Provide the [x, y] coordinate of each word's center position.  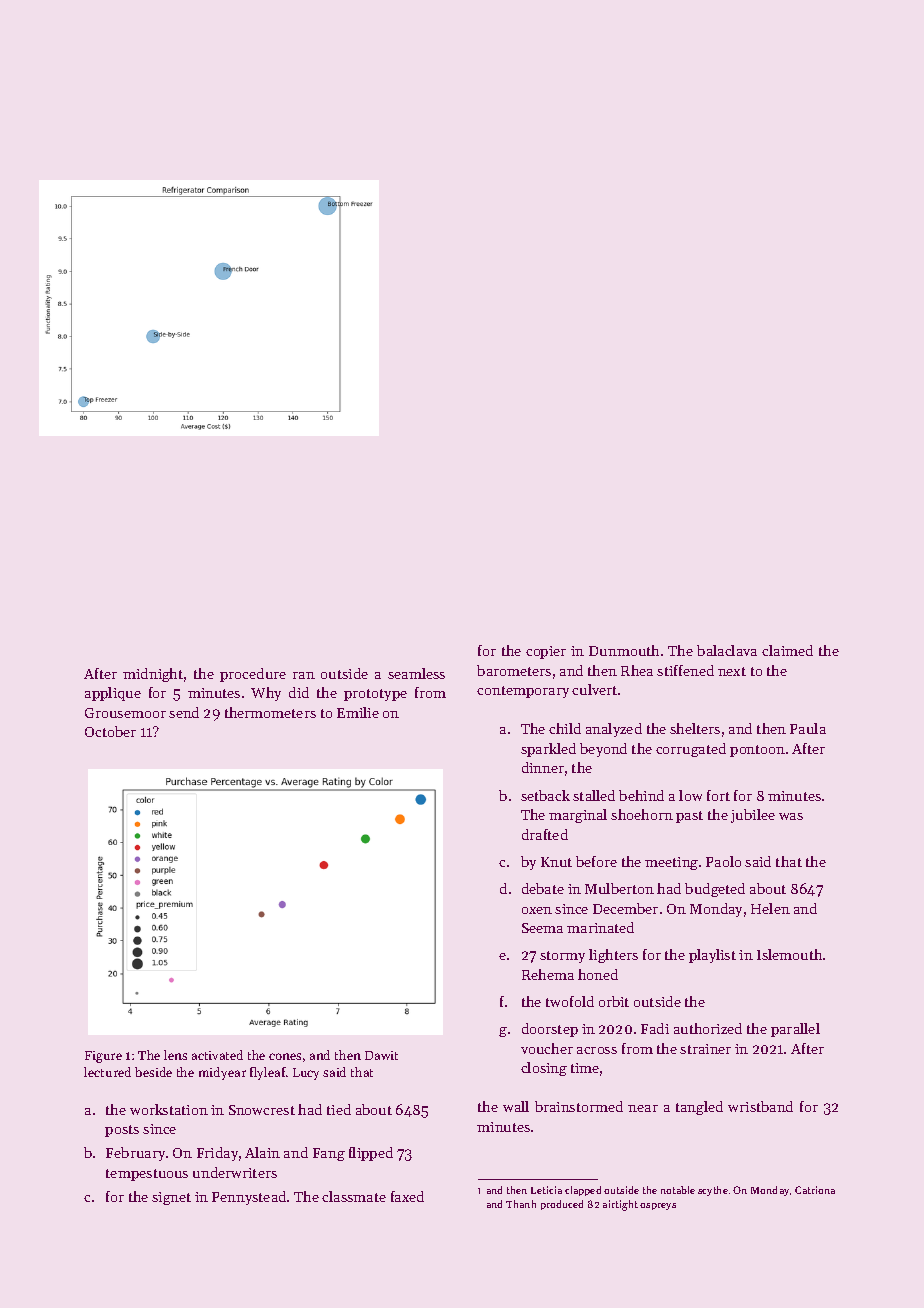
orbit [614, 1001]
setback [545, 795]
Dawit [381, 1055]
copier [546, 652]
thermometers [270, 712]
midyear [222, 1073]
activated [217, 1055]
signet [171, 1198]
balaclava [727, 650]
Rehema [548, 974]
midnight [153, 675]
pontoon [757, 751]
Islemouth [789, 954]
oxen [537, 910]
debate [543, 888]
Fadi [655, 1028]
